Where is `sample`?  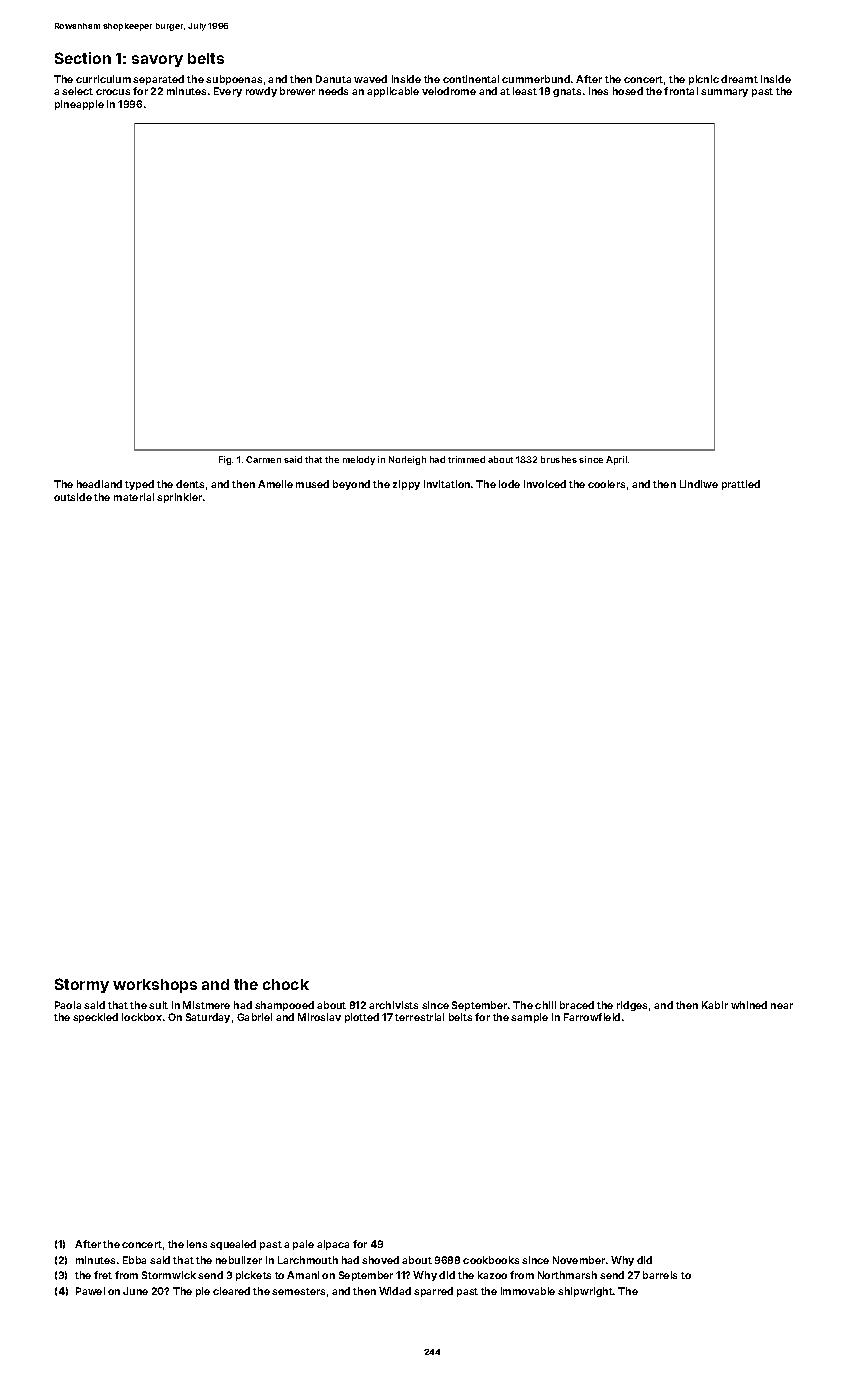
sample is located at coordinates (529, 1018).
